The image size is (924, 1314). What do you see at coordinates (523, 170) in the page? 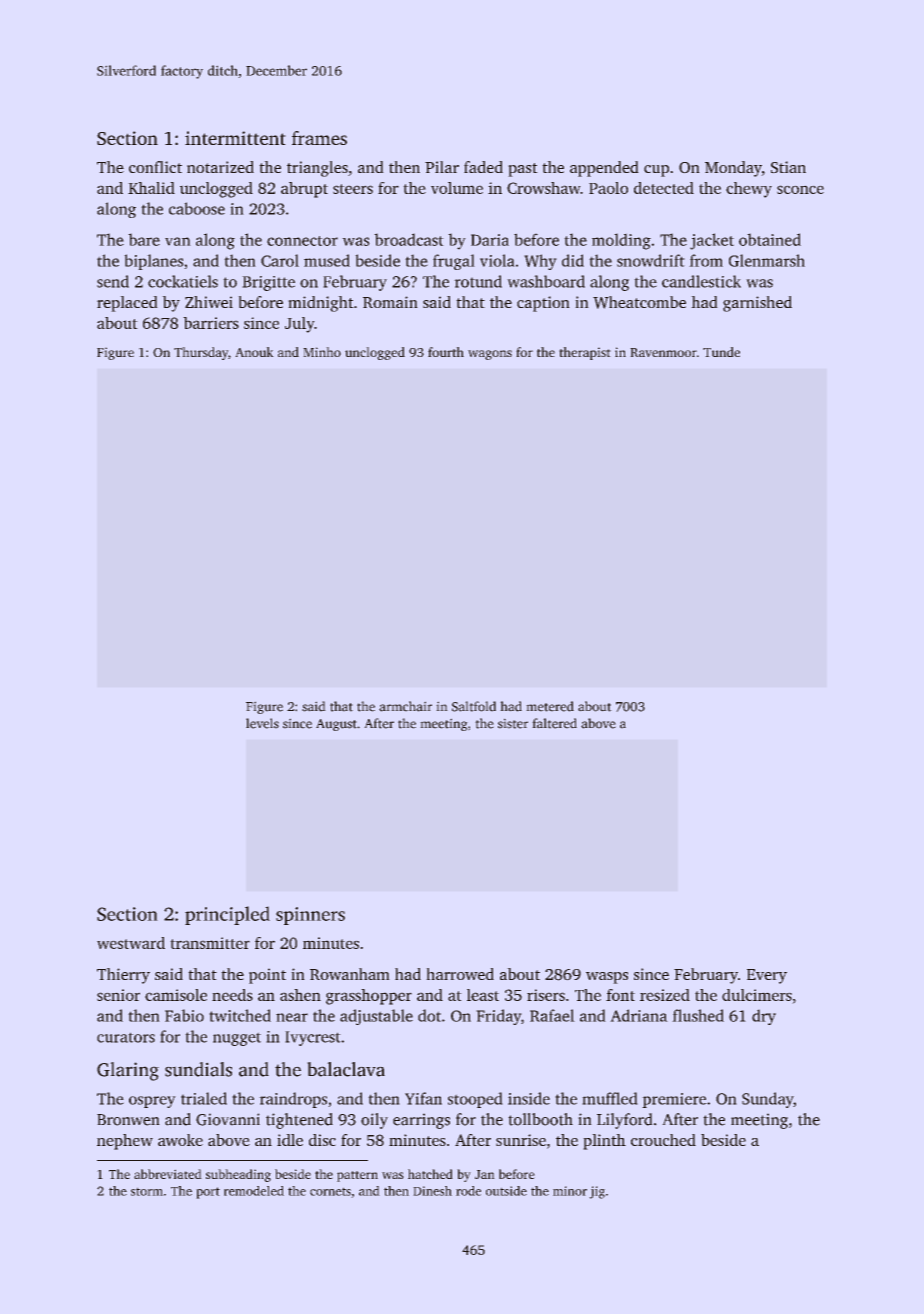
I see `past` at bounding box center [523, 170].
